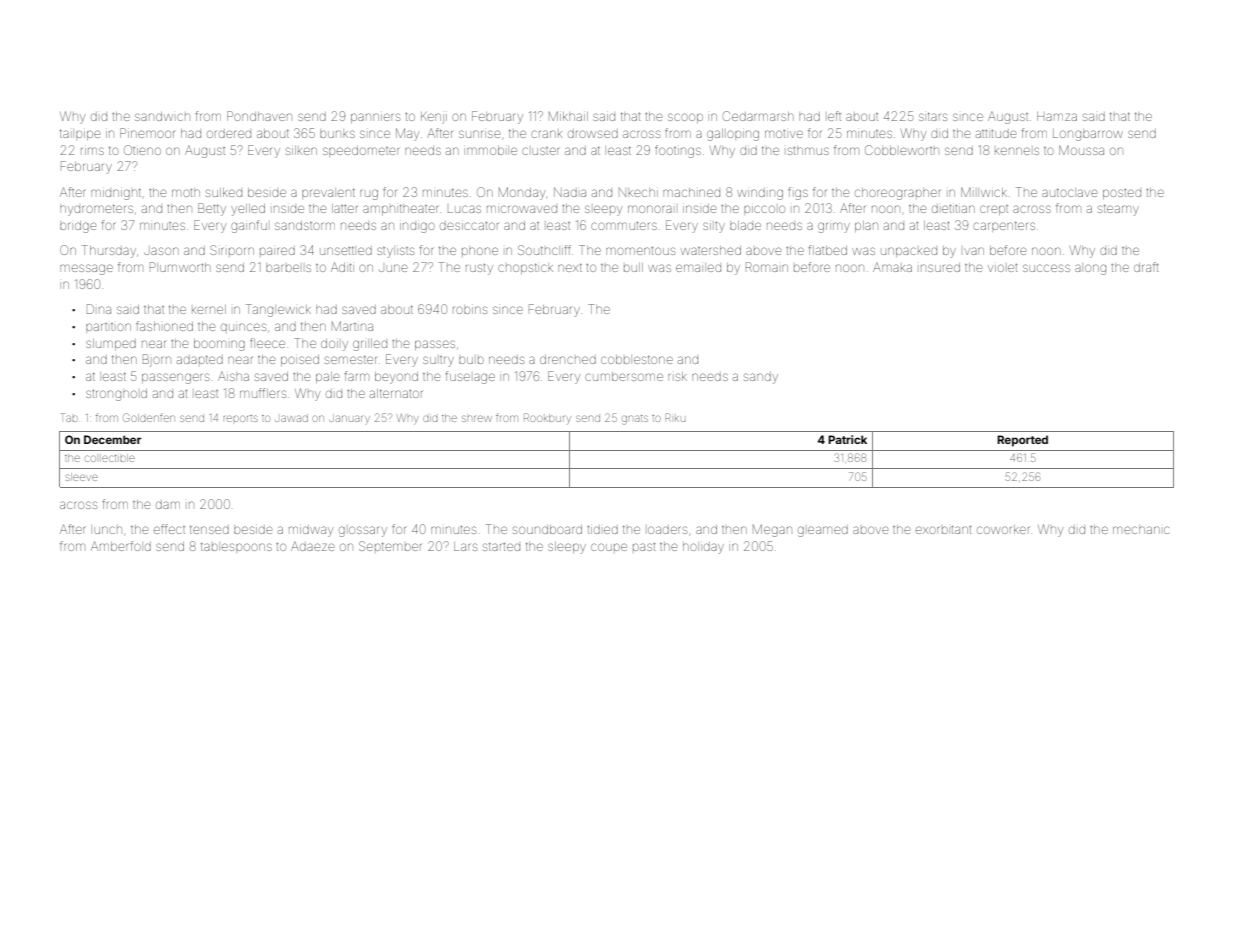 The height and width of the screenshot is (952, 1233). I want to click on Lars, so click(465, 546).
